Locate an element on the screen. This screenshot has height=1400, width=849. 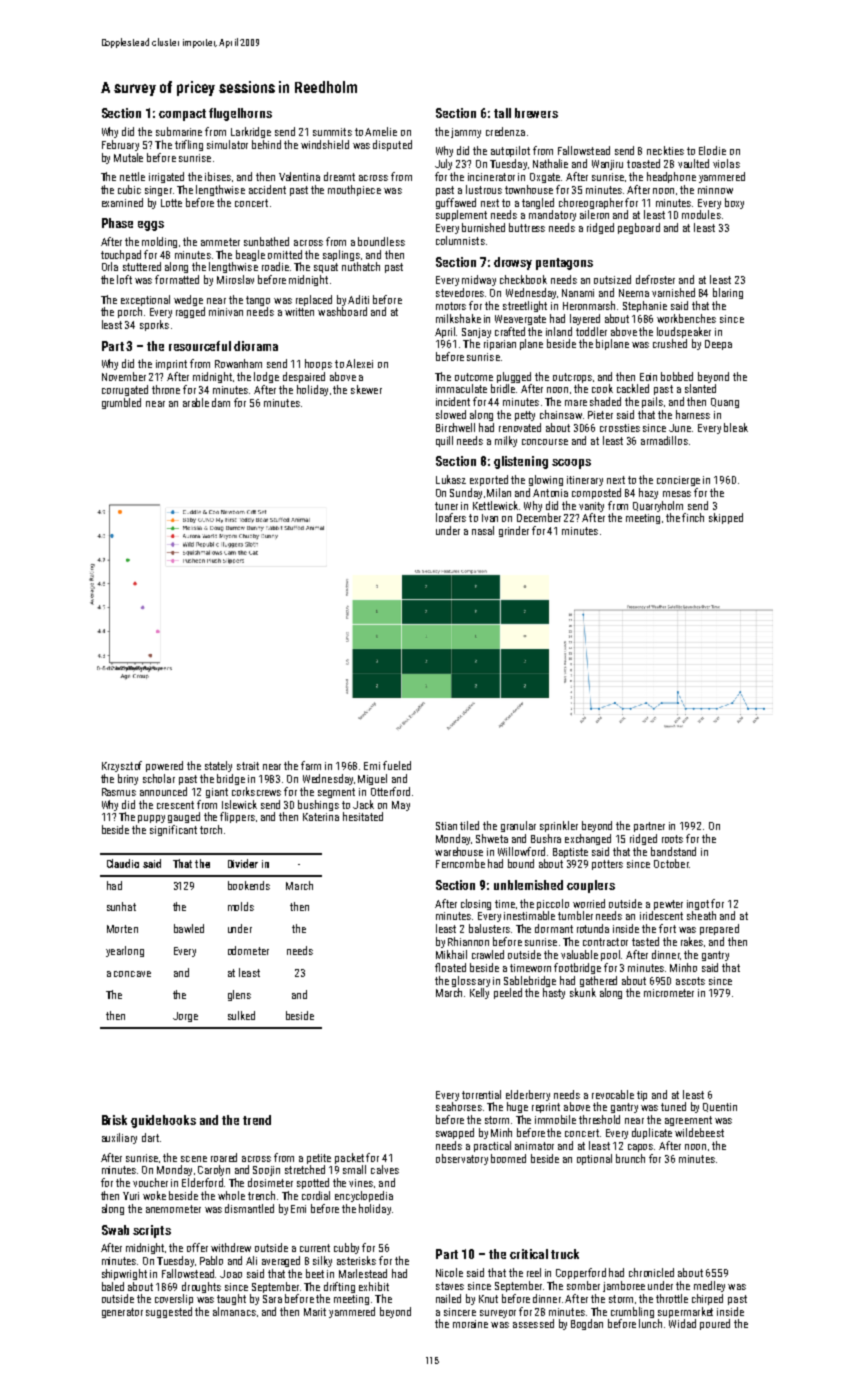
Quentin is located at coordinates (720, 1107).
